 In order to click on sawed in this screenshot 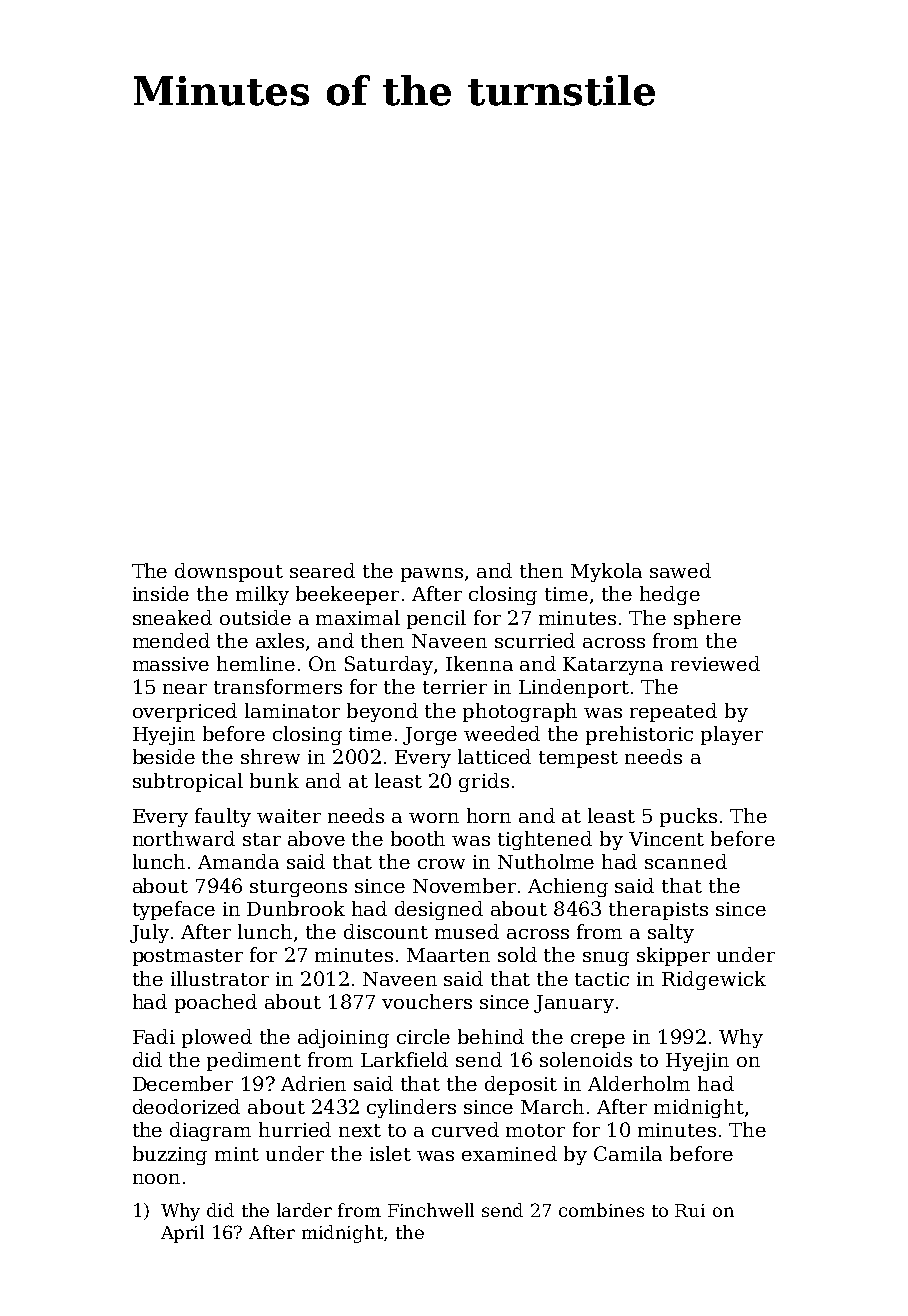, I will do `click(680, 570)`.
